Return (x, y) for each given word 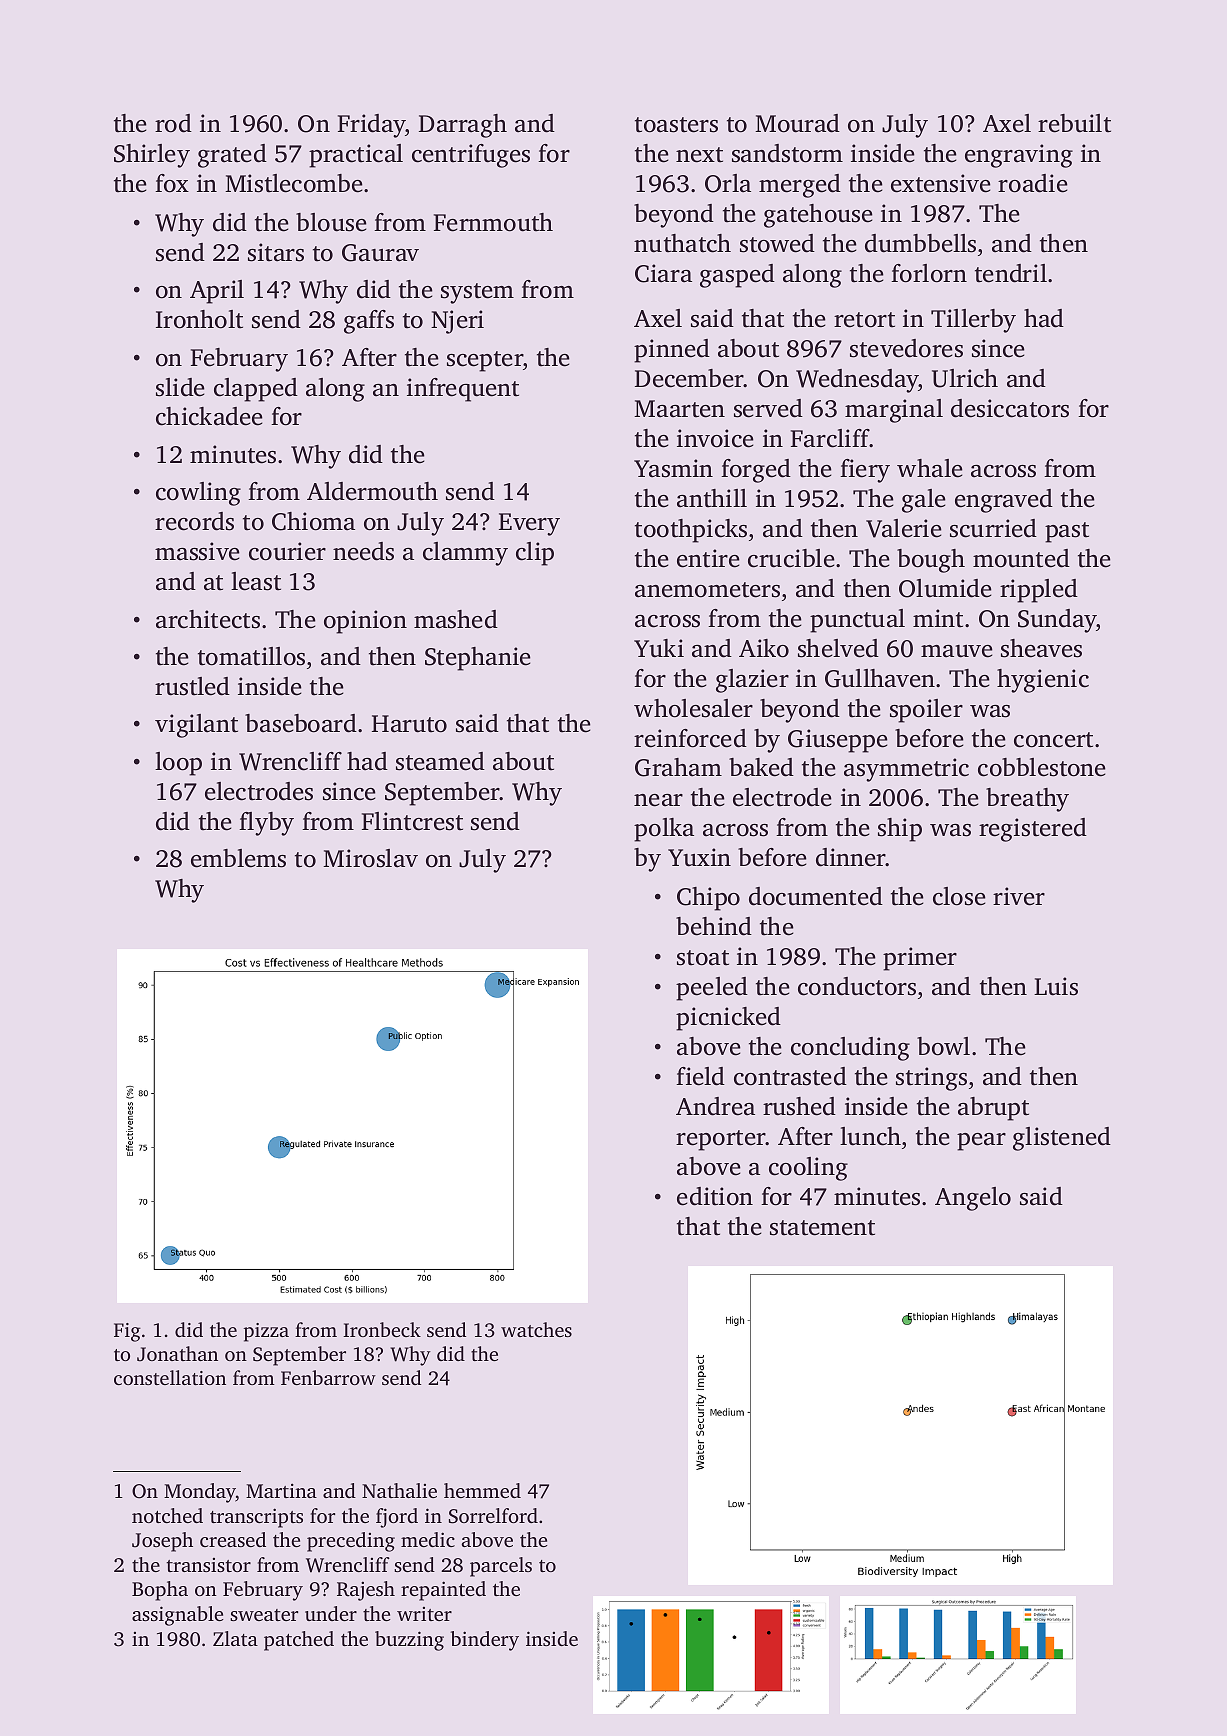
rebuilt (1074, 123)
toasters (676, 125)
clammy (465, 554)
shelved (838, 648)
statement (822, 1228)
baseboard (301, 723)
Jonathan (177, 1354)
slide (180, 387)
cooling (808, 1169)
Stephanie (478, 659)
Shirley (152, 156)
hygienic (1043, 681)
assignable (178, 1616)
